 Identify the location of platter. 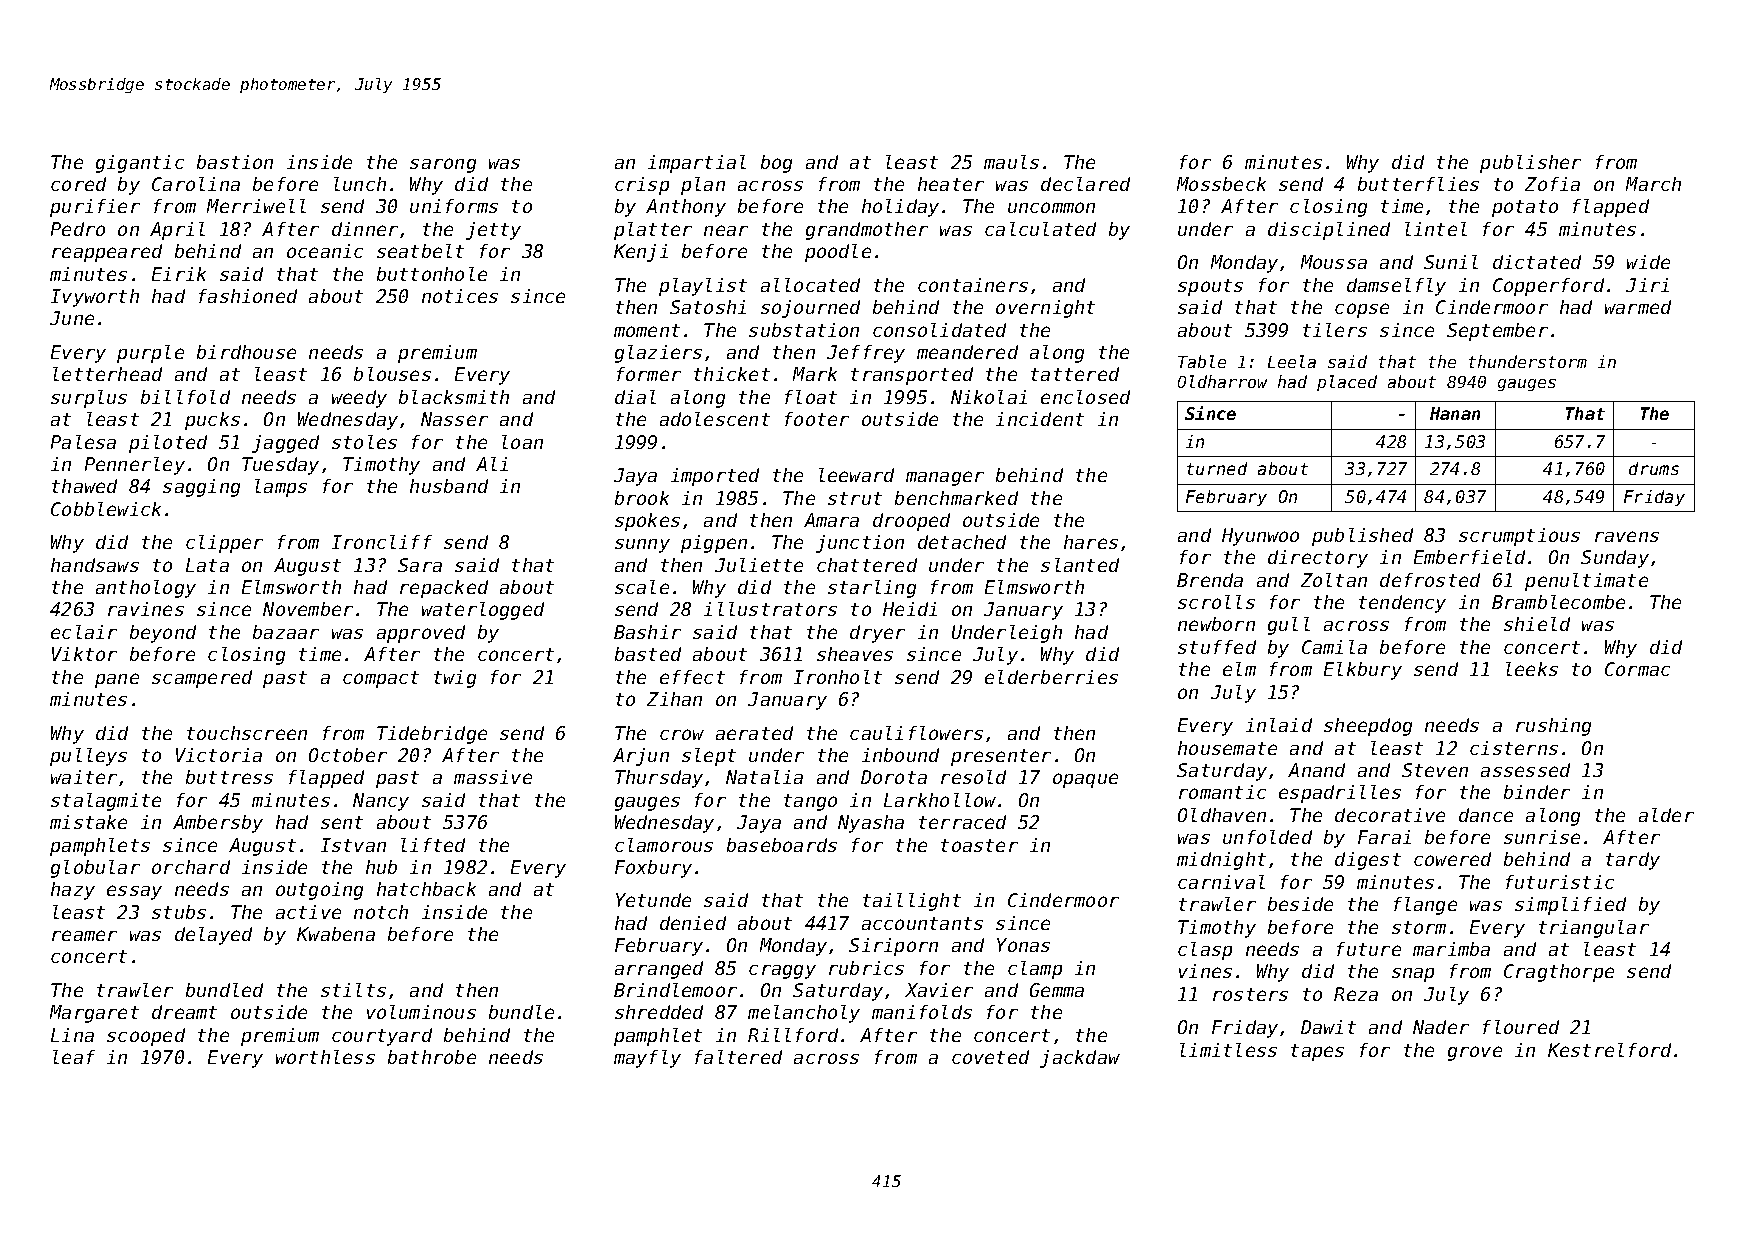
(653, 231).
